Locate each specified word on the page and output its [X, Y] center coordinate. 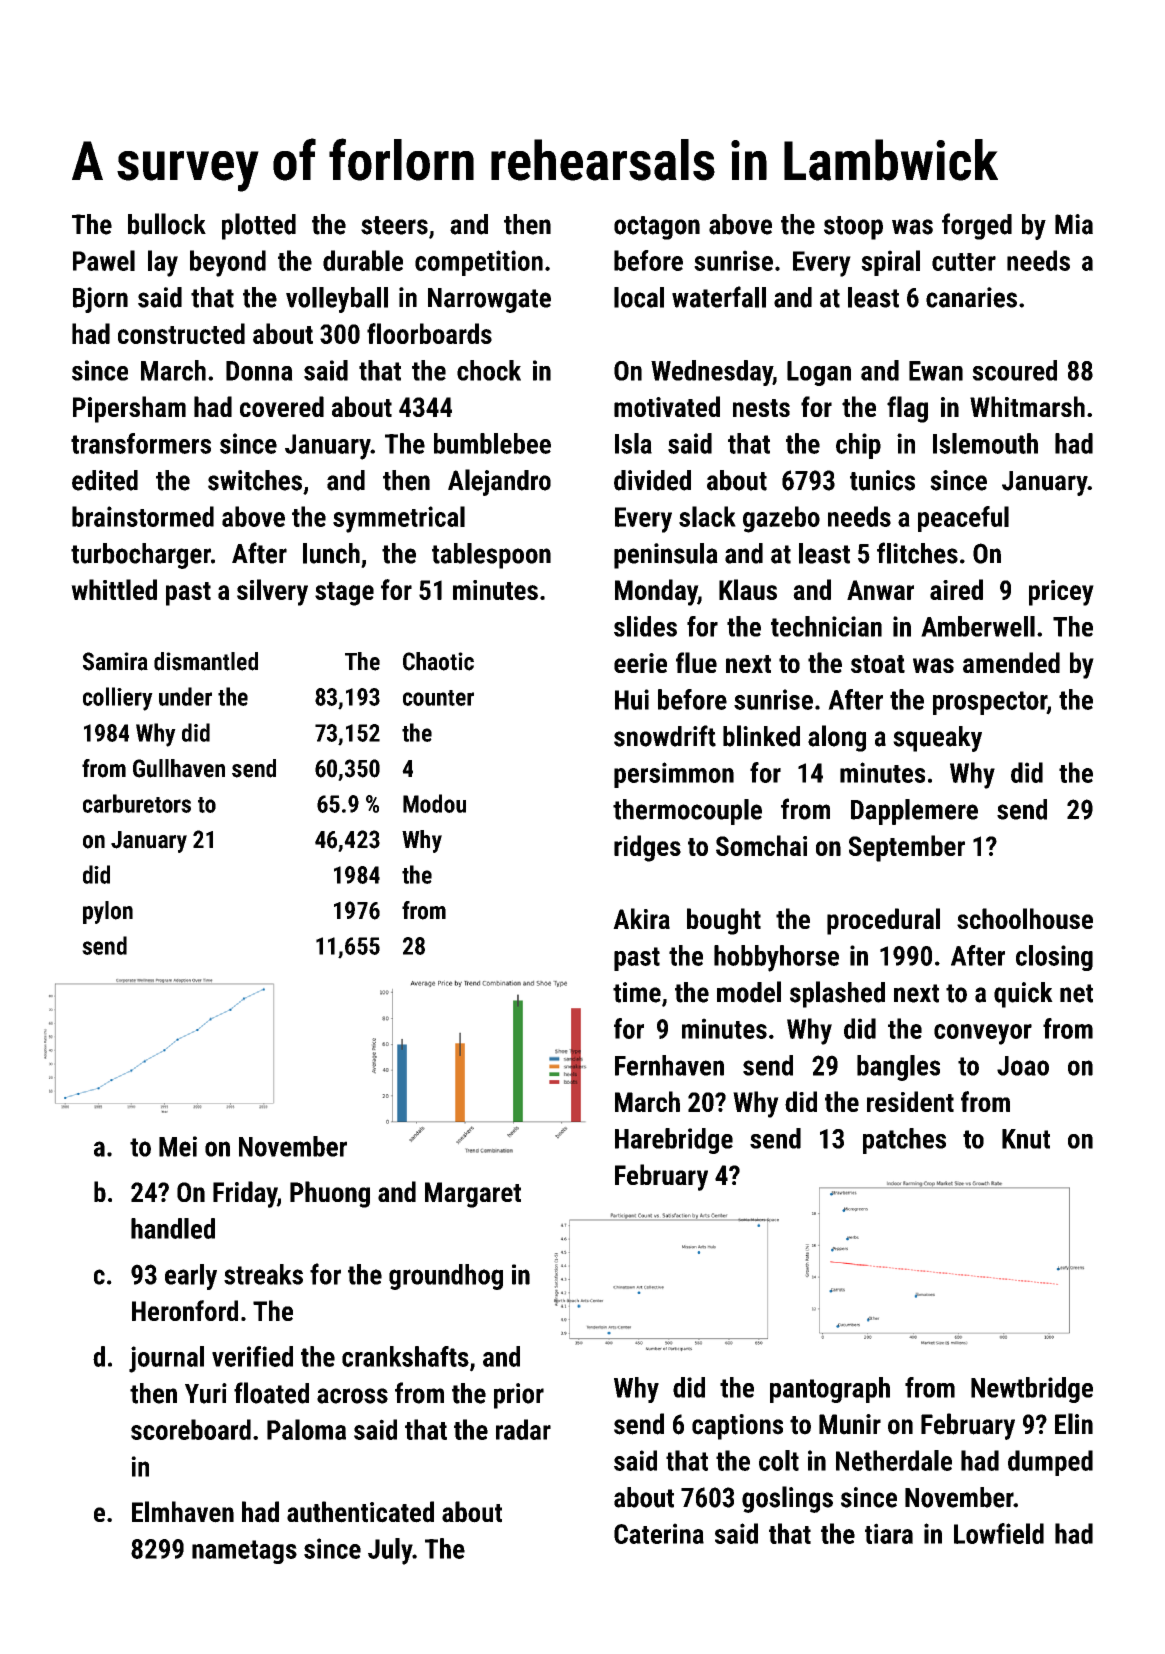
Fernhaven [669, 1065]
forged [977, 226]
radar [523, 1429]
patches [904, 1141]
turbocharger [141, 556]
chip [858, 446]
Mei [178, 1146]
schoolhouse [1025, 918]
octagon [657, 228]
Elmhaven [183, 1512]
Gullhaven [179, 768]
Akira [641, 918]
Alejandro [499, 482]
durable [363, 260]
